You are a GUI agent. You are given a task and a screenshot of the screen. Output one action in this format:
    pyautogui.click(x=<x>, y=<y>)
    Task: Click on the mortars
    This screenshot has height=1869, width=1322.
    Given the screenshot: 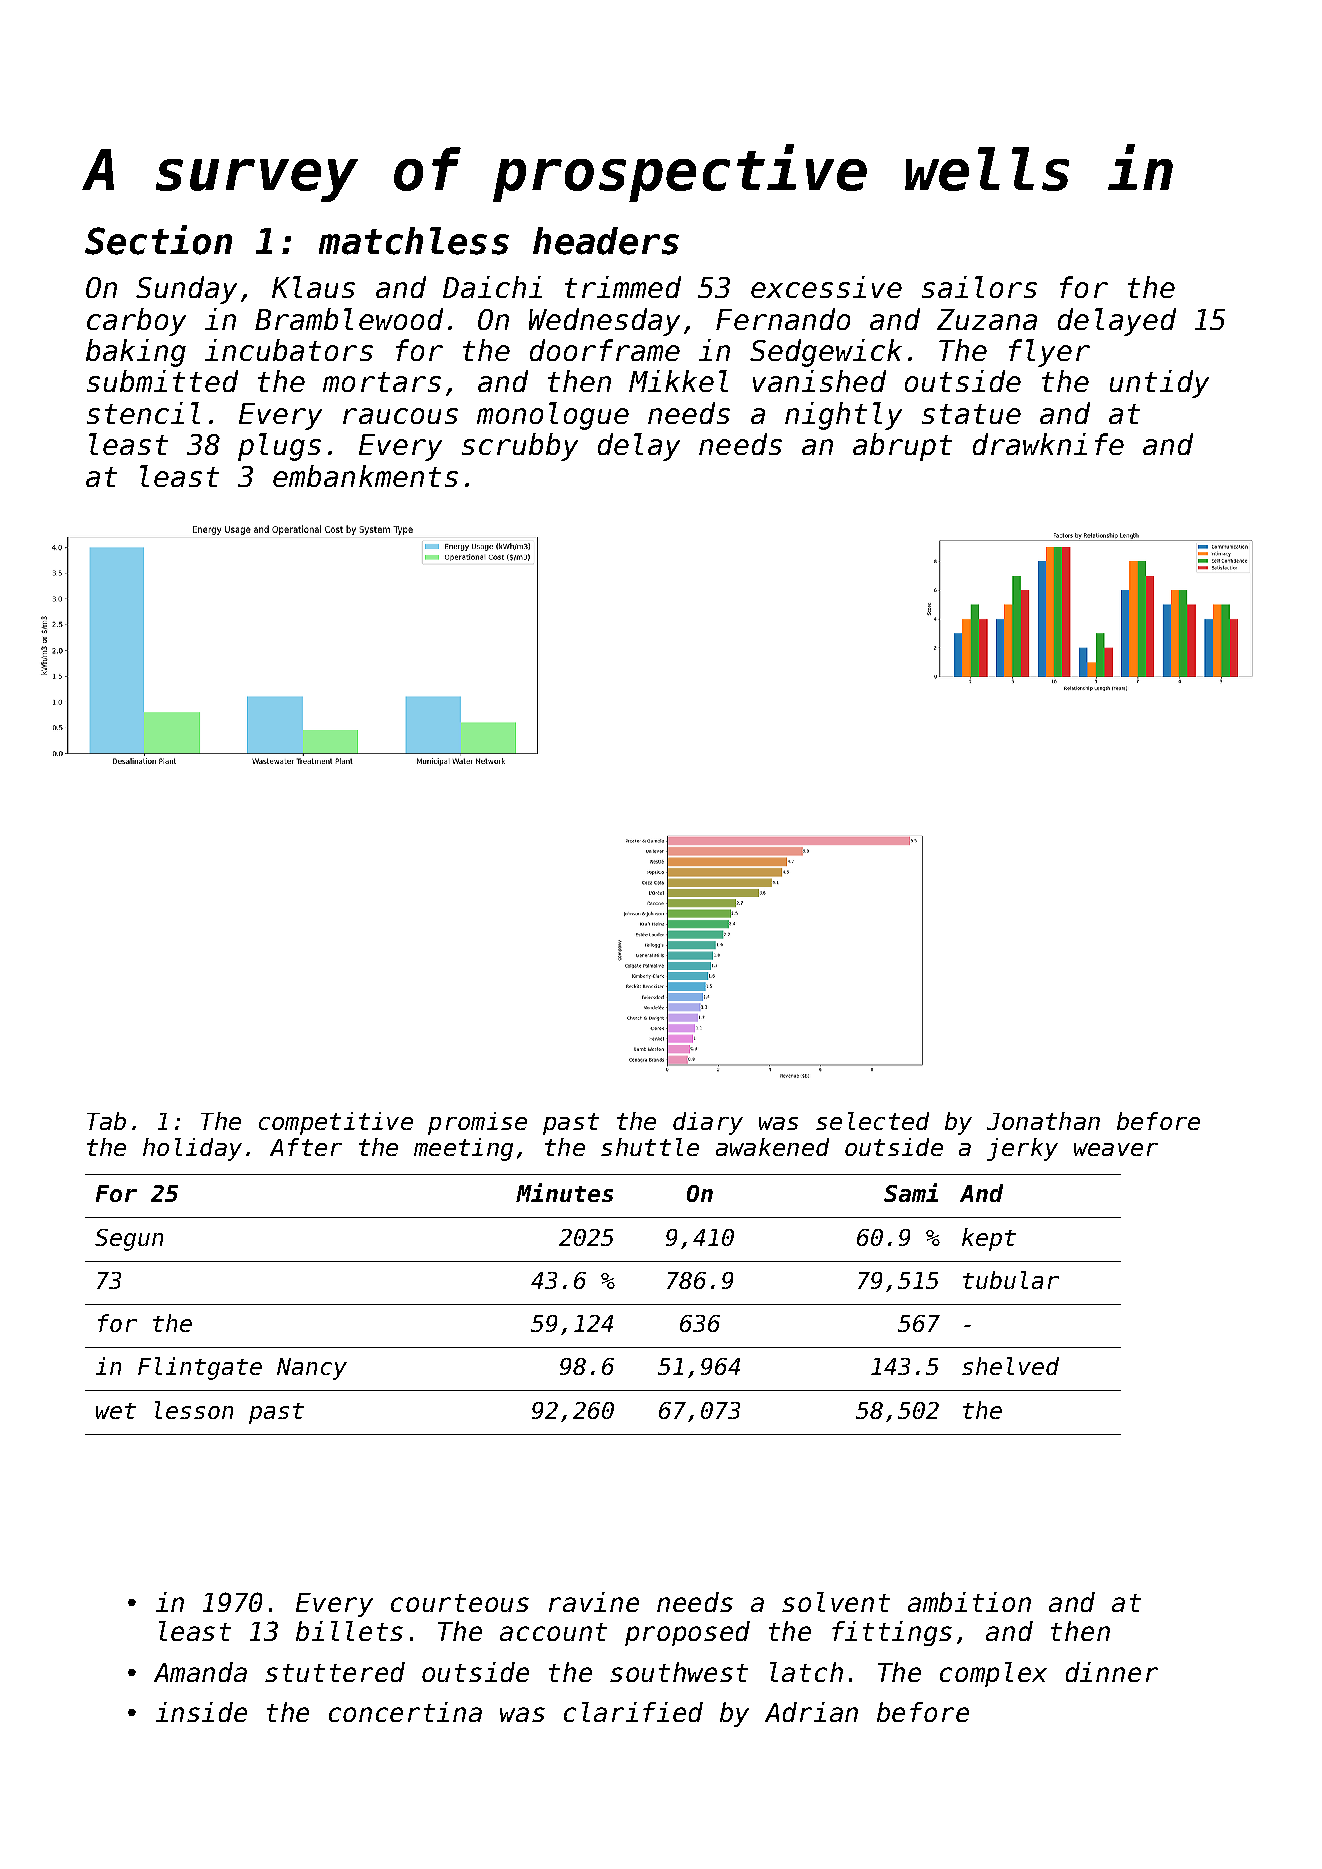 What is the action you would take?
    pyautogui.click(x=382, y=382)
